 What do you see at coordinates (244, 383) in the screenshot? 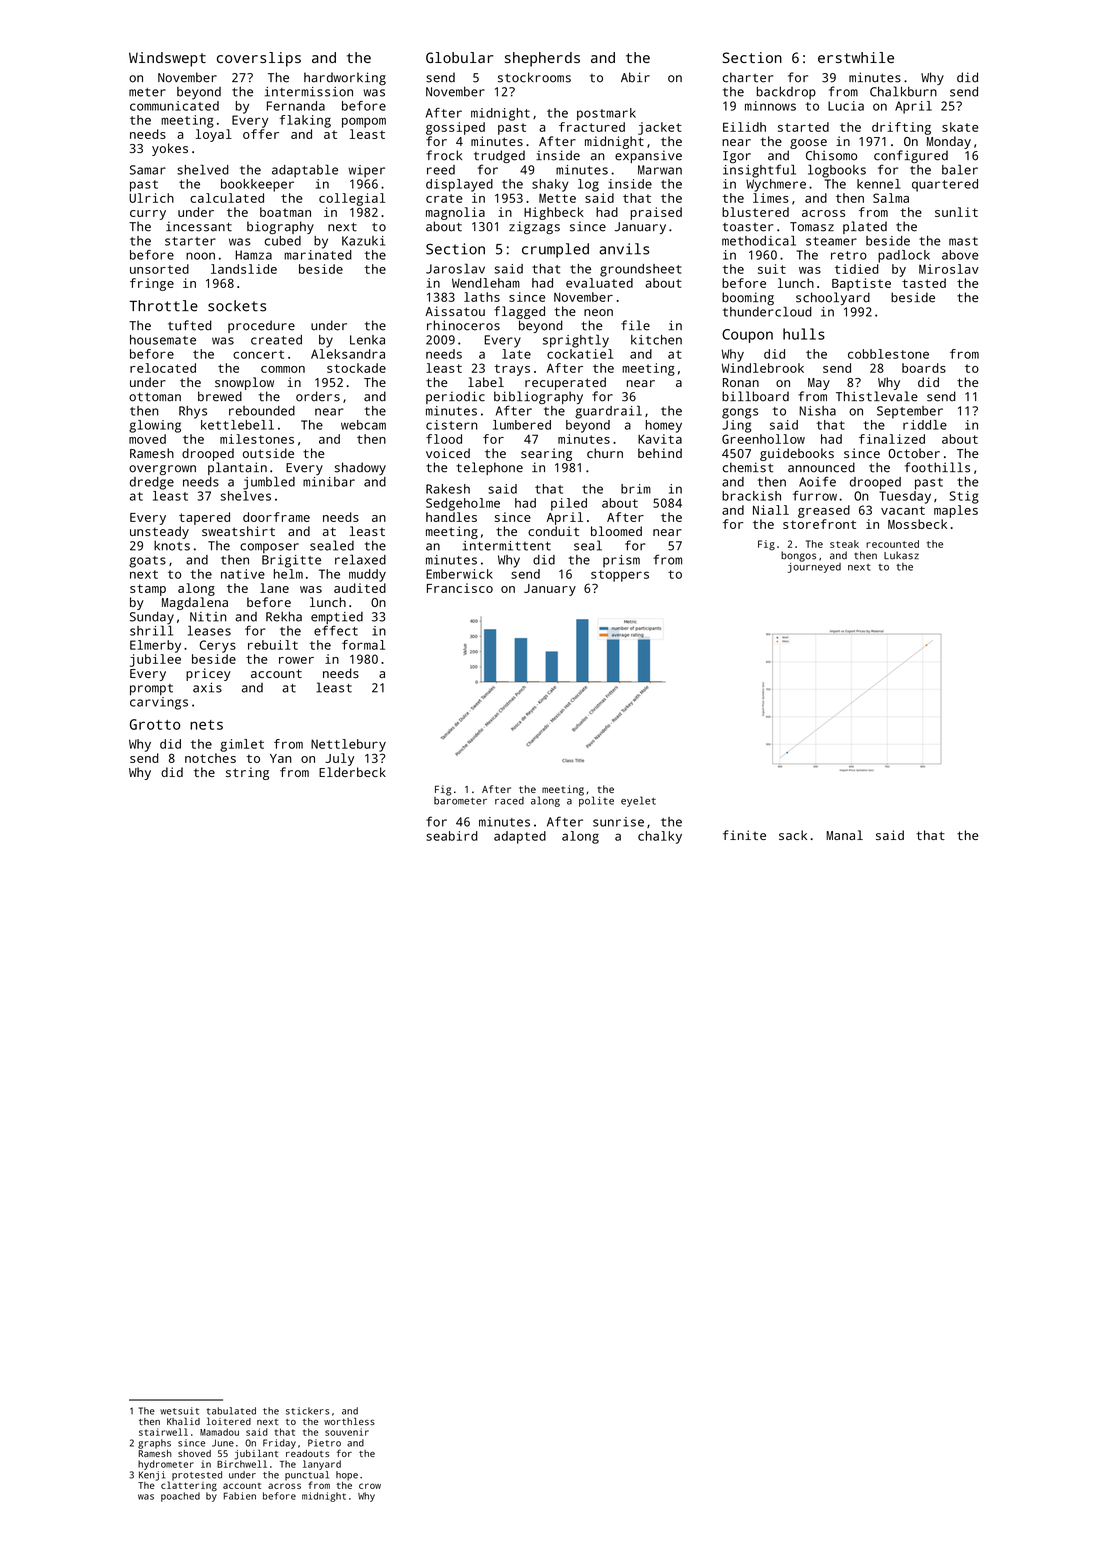
I see `snowplow` at bounding box center [244, 383].
